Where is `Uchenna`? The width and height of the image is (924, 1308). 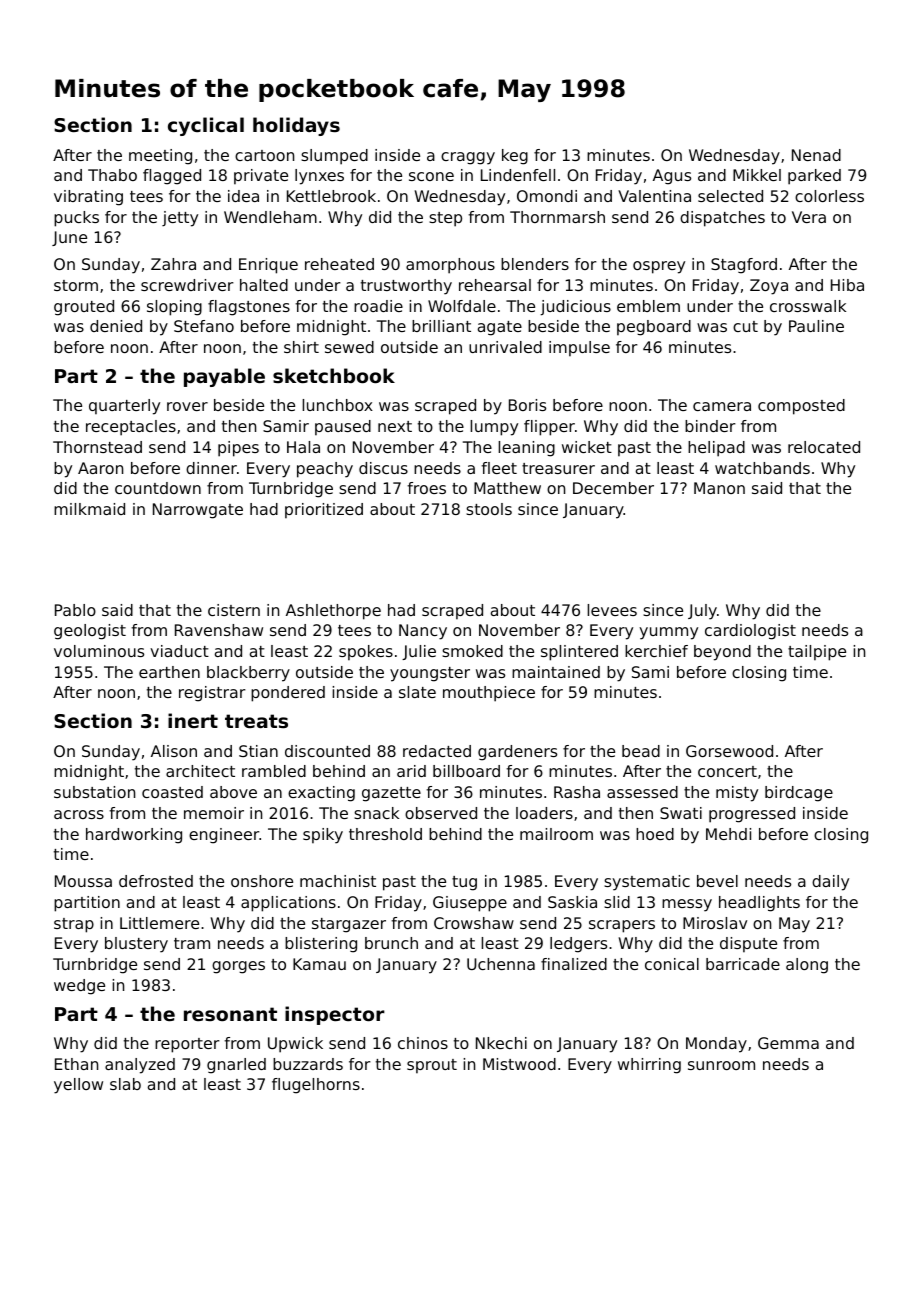
Uchenna is located at coordinates (501, 964).
